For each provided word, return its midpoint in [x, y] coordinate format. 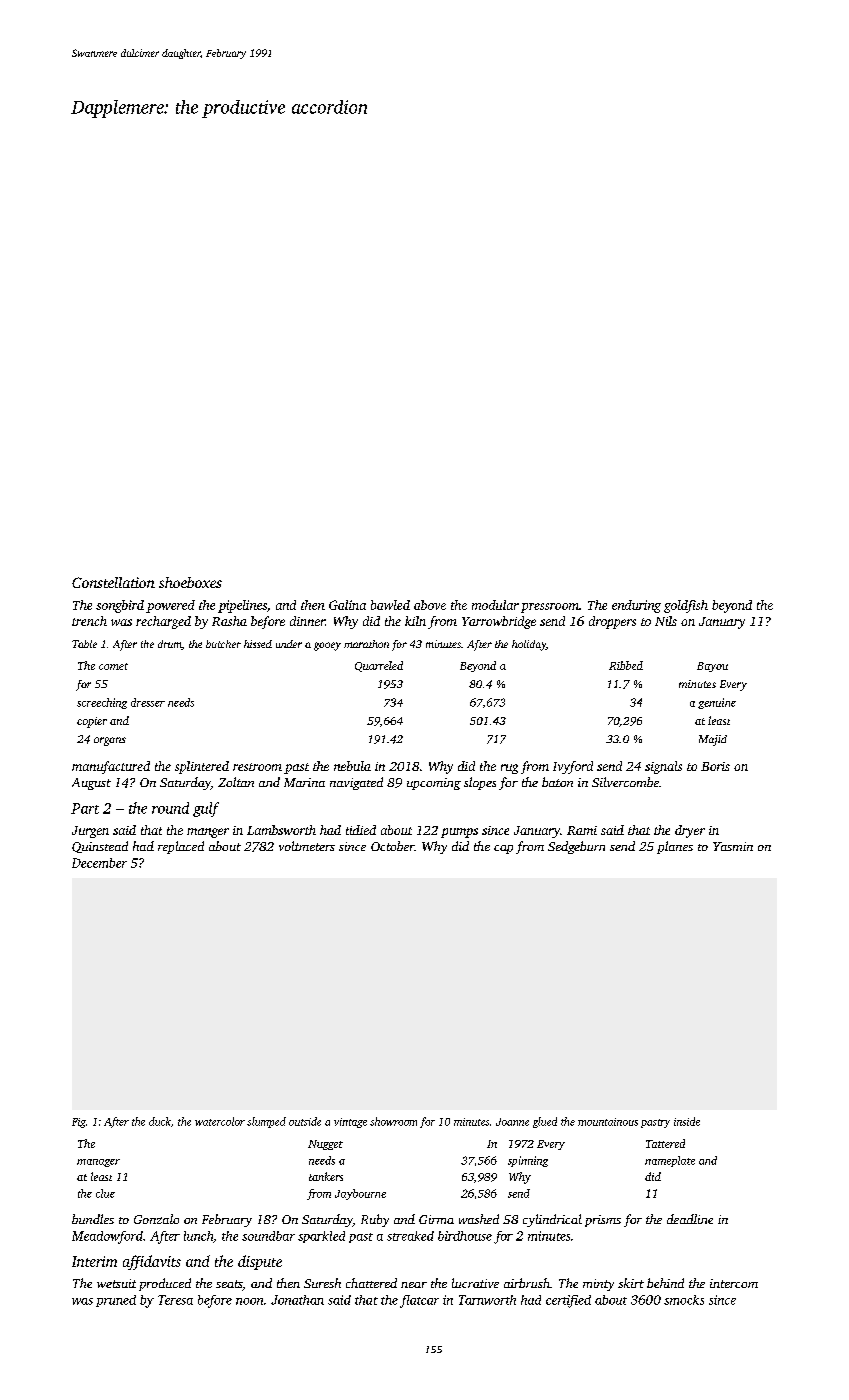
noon [249, 1301]
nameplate [670, 1161]
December [99, 863]
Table [84, 644]
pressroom [550, 608]
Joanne [512, 1122]
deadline [690, 1219]
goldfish [686, 606]
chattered [371, 1283]
